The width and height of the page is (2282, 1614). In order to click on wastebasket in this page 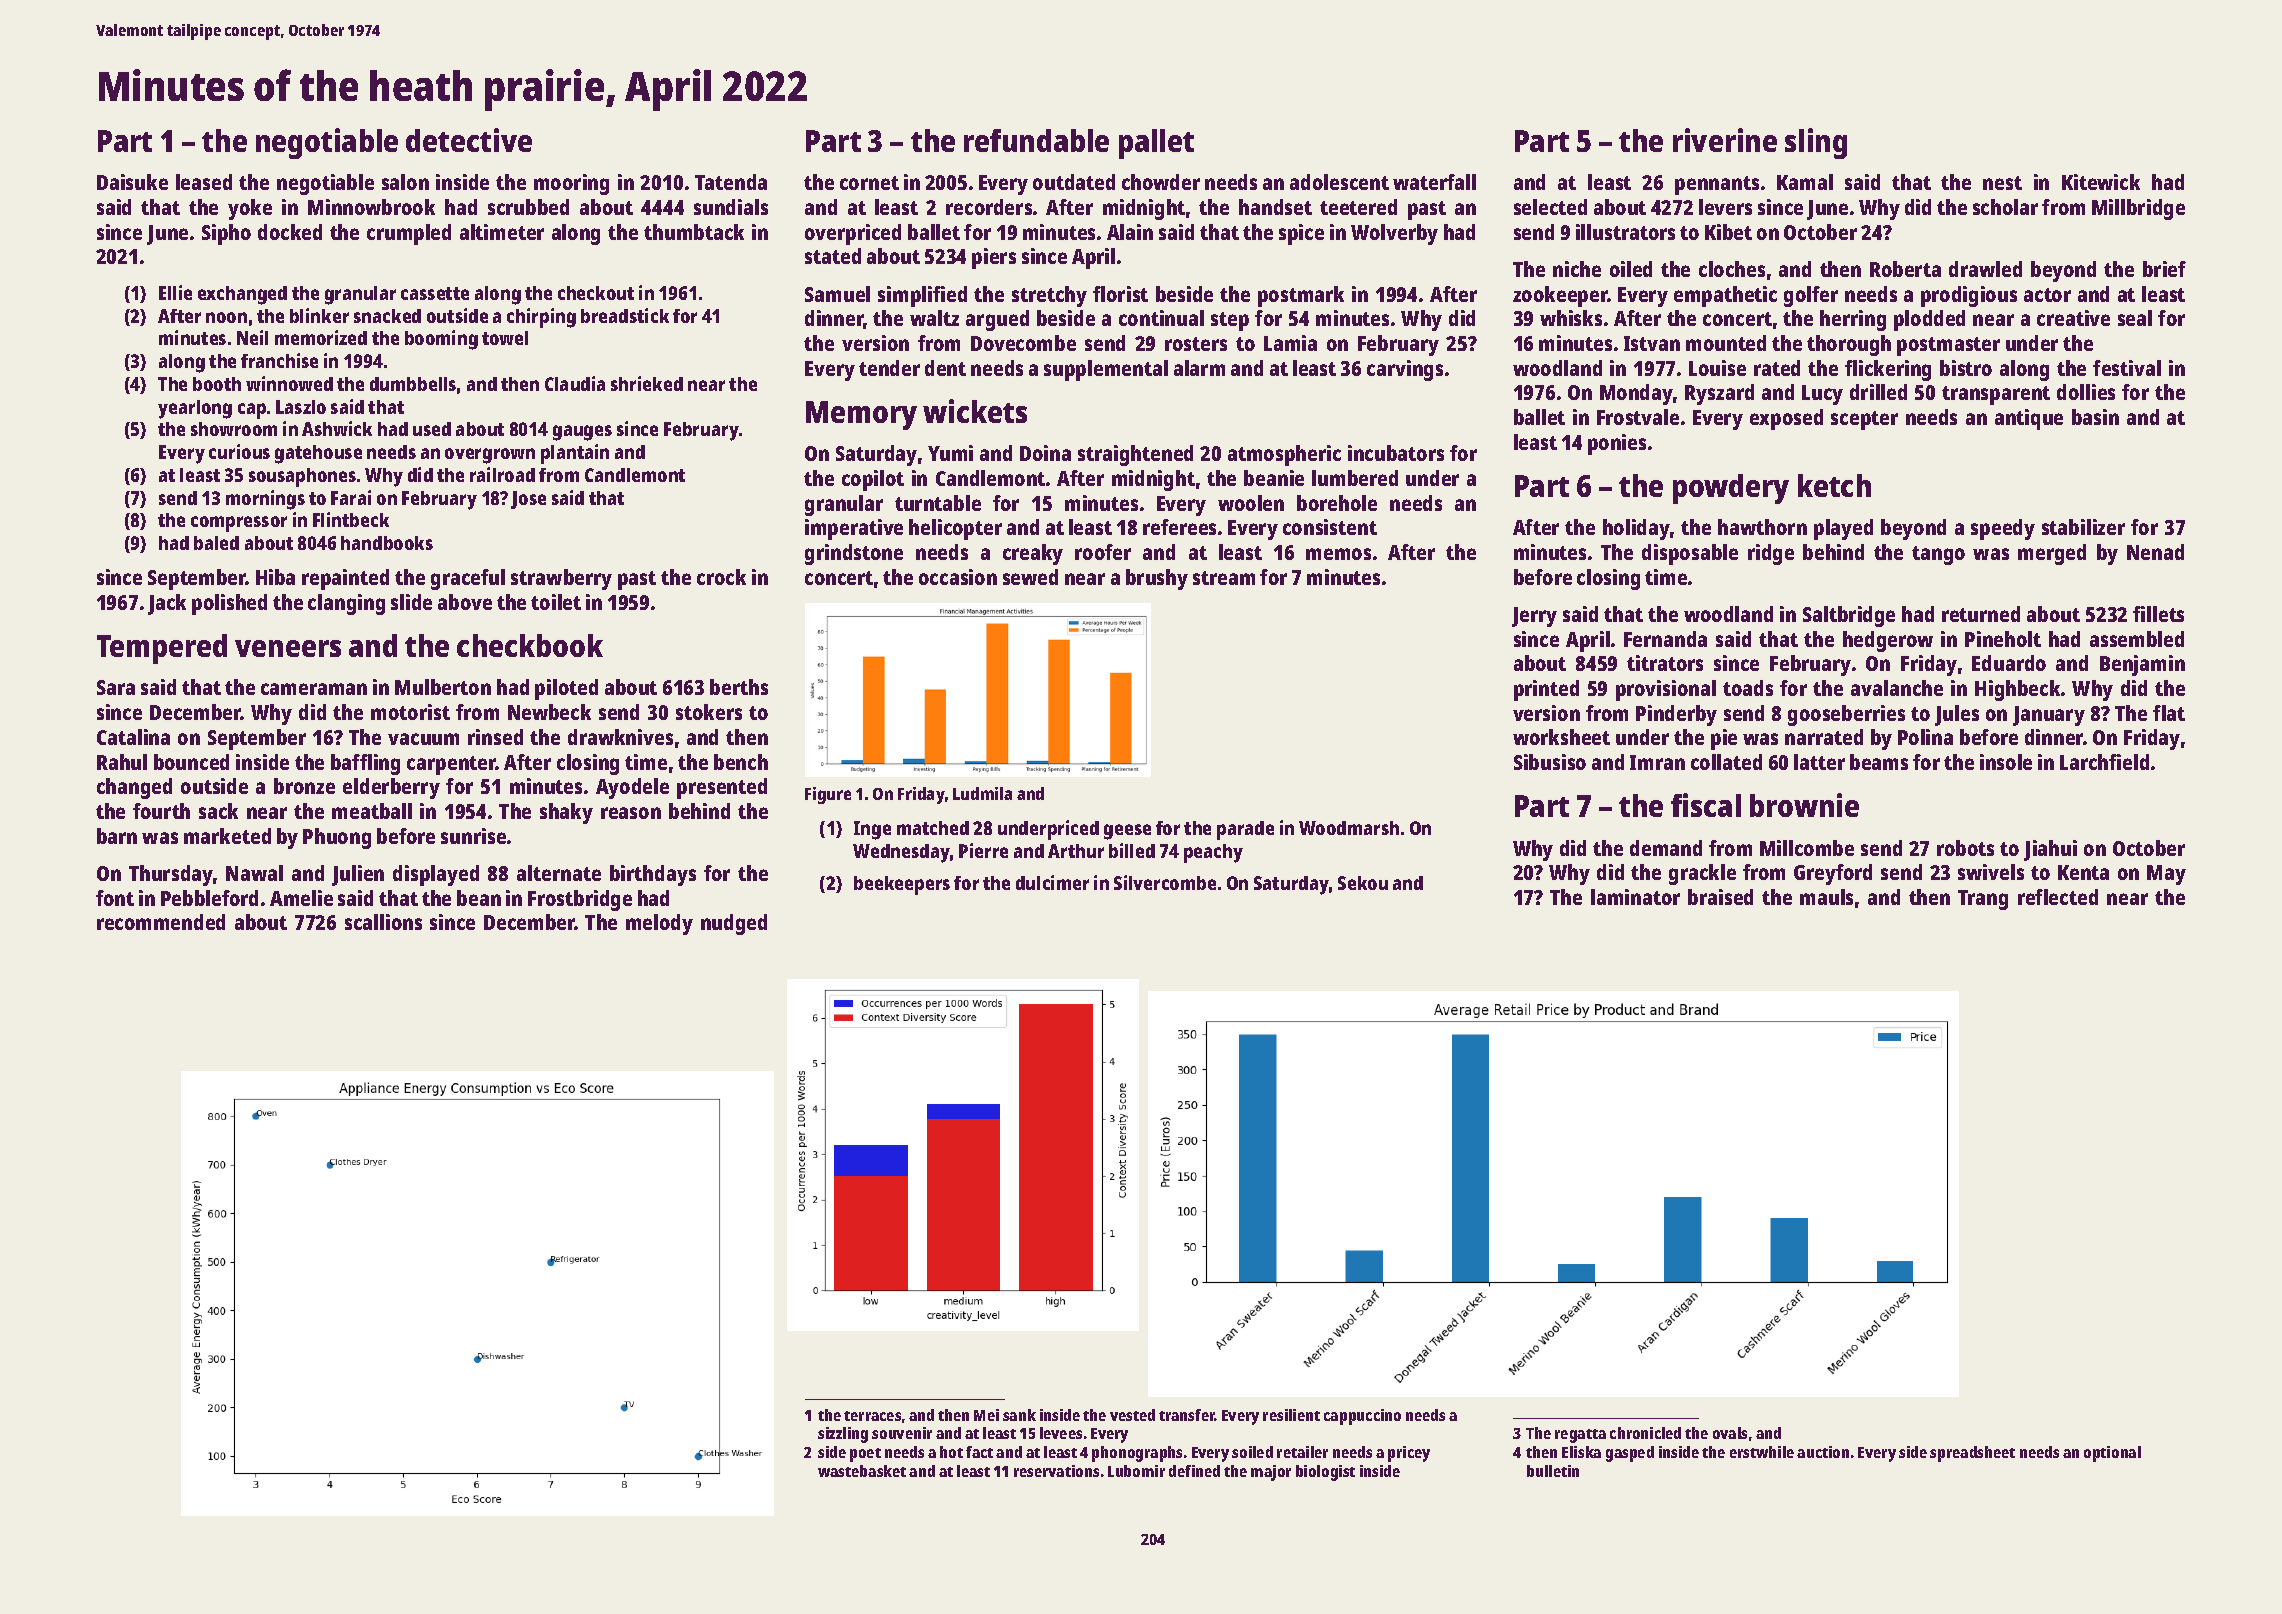, I will do `click(862, 1471)`.
